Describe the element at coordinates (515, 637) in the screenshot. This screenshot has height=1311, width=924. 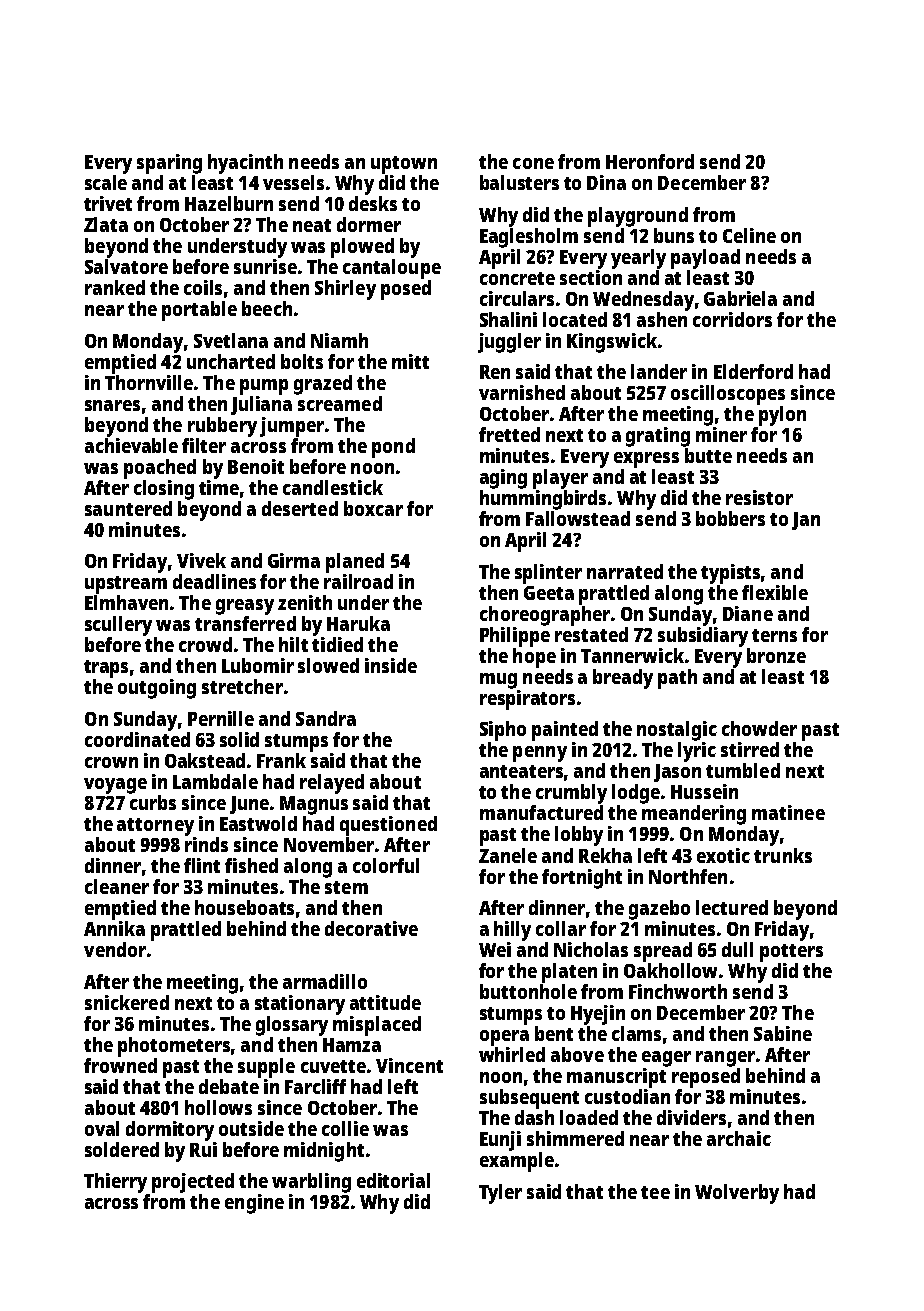
I see `Philippe` at that location.
